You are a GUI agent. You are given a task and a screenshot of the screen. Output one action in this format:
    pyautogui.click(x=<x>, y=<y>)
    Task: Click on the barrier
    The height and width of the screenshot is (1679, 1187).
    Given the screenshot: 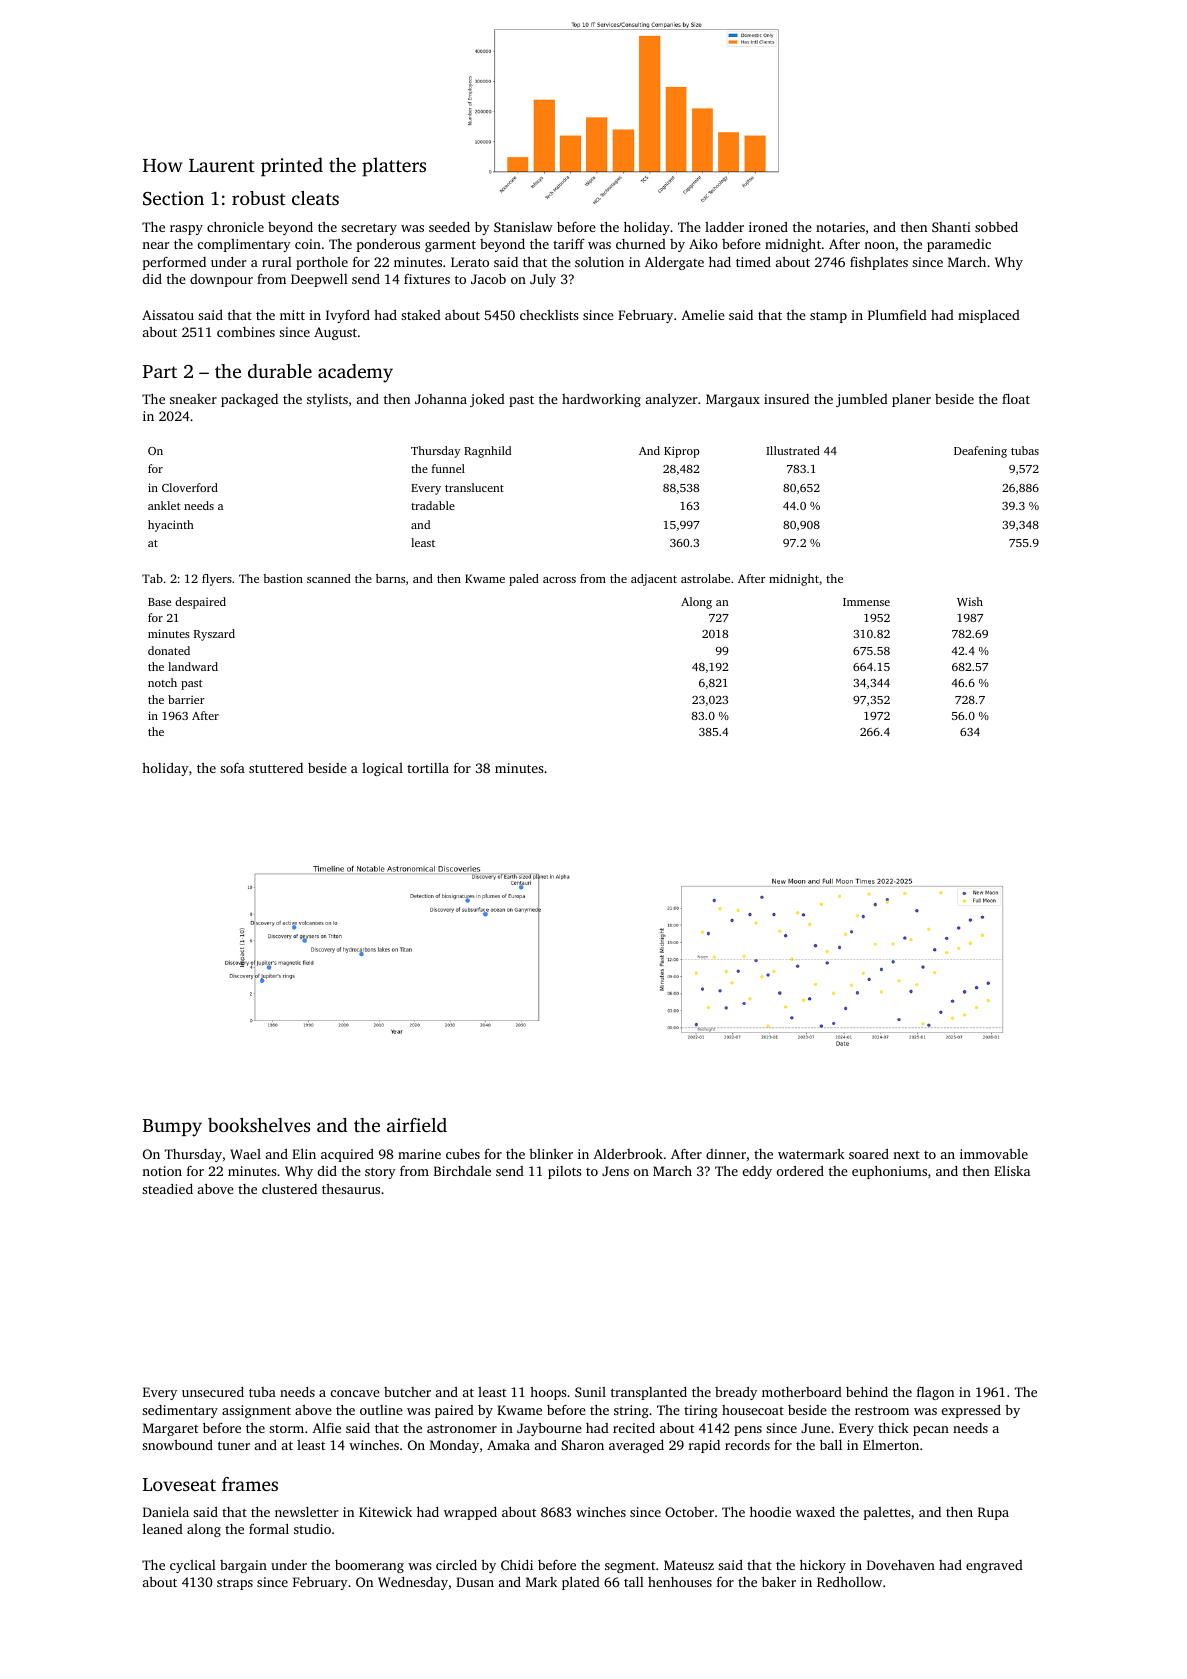 What is the action you would take?
    pyautogui.click(x=186, y=699)
